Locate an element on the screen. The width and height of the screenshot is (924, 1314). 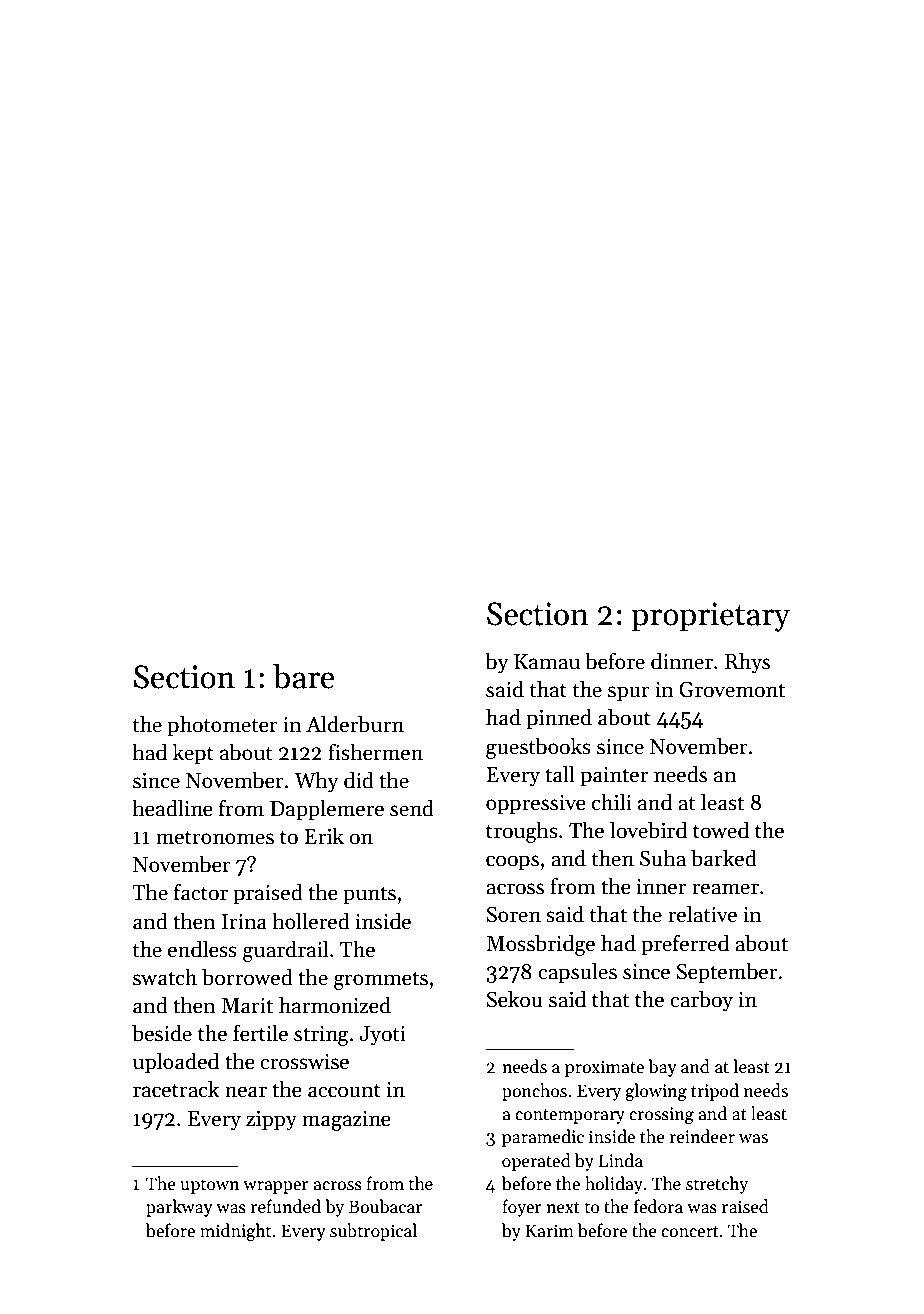
Sekou is located at coordinates (515, 999).
